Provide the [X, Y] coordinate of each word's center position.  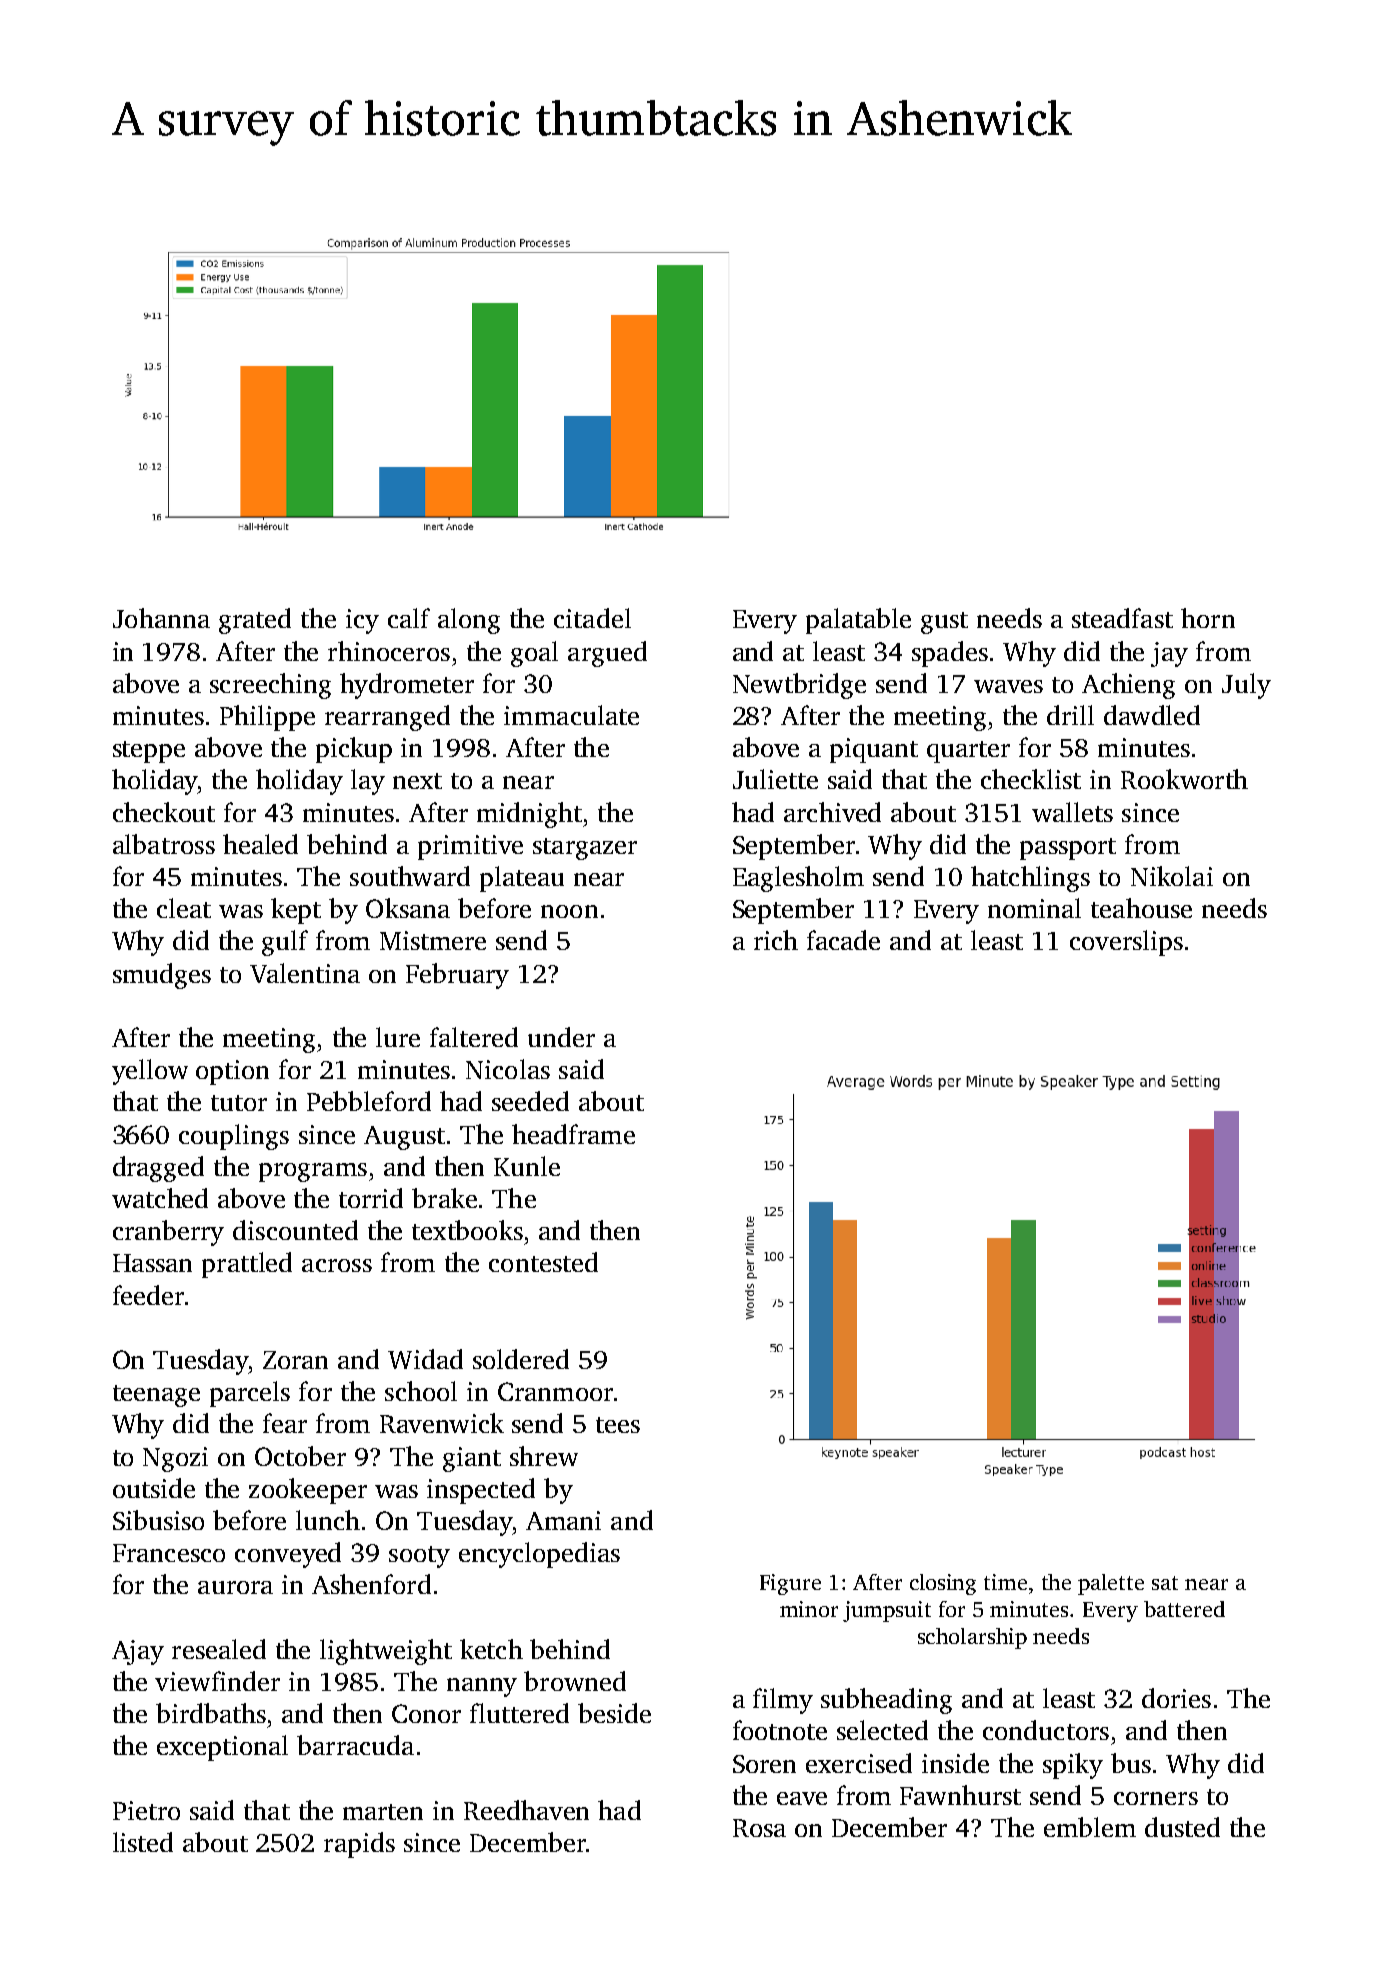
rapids [359, 1845]
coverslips [1126, 943]
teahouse [1141, 908]
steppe [149, 752]
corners [1156, 1798]
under [561, 1037]
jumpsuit [887, 1611]
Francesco [169, 1553]
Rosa [759, 1828]
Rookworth [1184, 779]
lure [398, 1037]
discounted [295, 1230]
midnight [529, 815]
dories [1176, 1698]
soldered [521, 1359]
